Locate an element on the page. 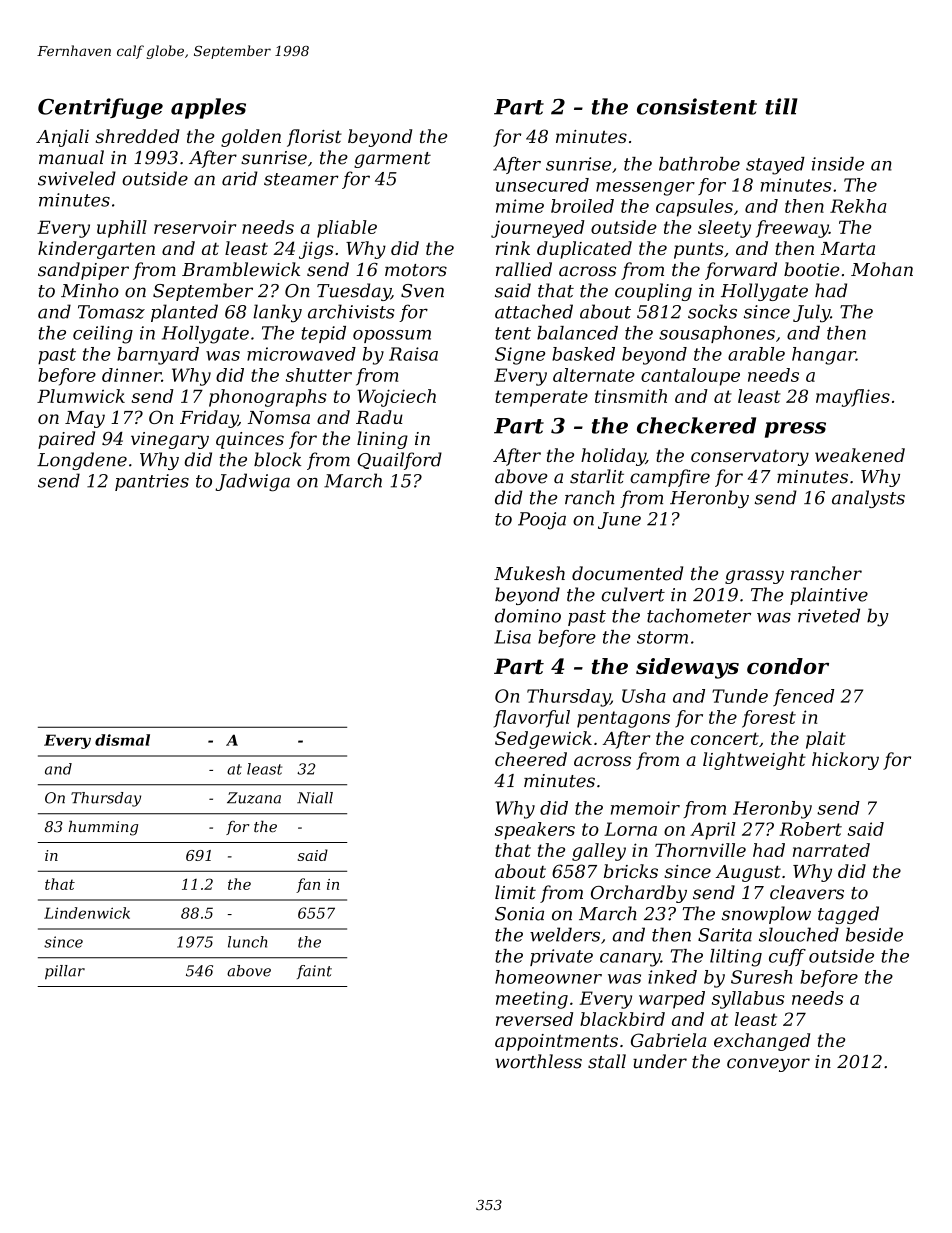 This document has height=1233, width=952. Robert is located at coordinates (810, 829).
